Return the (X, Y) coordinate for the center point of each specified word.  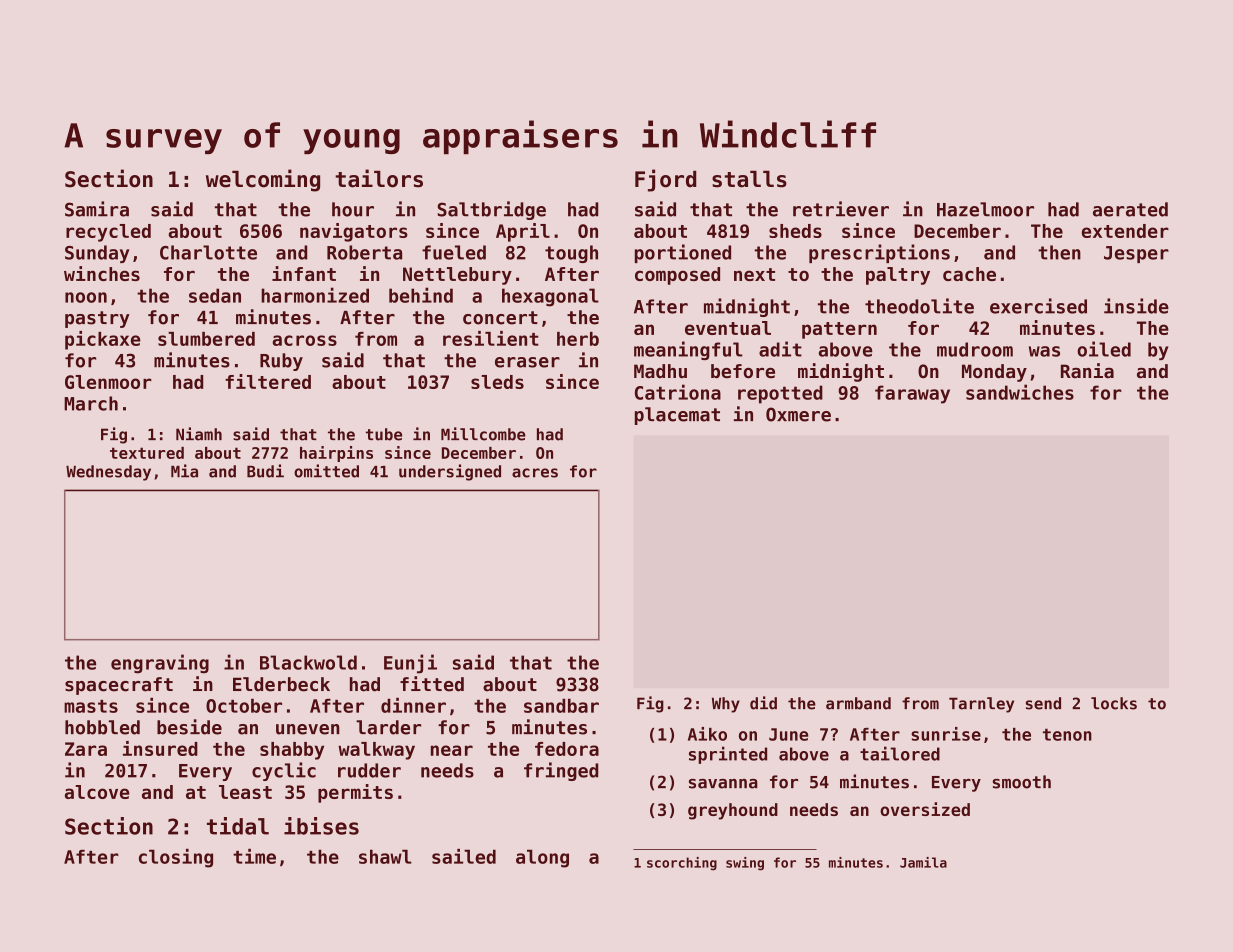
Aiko (707, 734)
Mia (184, 471)
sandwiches (1020, 392)
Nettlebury (457, 276)
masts (91, 706)
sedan (215, 295)
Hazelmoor (985, 209)
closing (176, 858)
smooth (1021, 782)
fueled (454, 252)
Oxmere (798, 414)
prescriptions (879, 253)
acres (535, 473)
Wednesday (108, 473)
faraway (912, 394)
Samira (97, 209)
